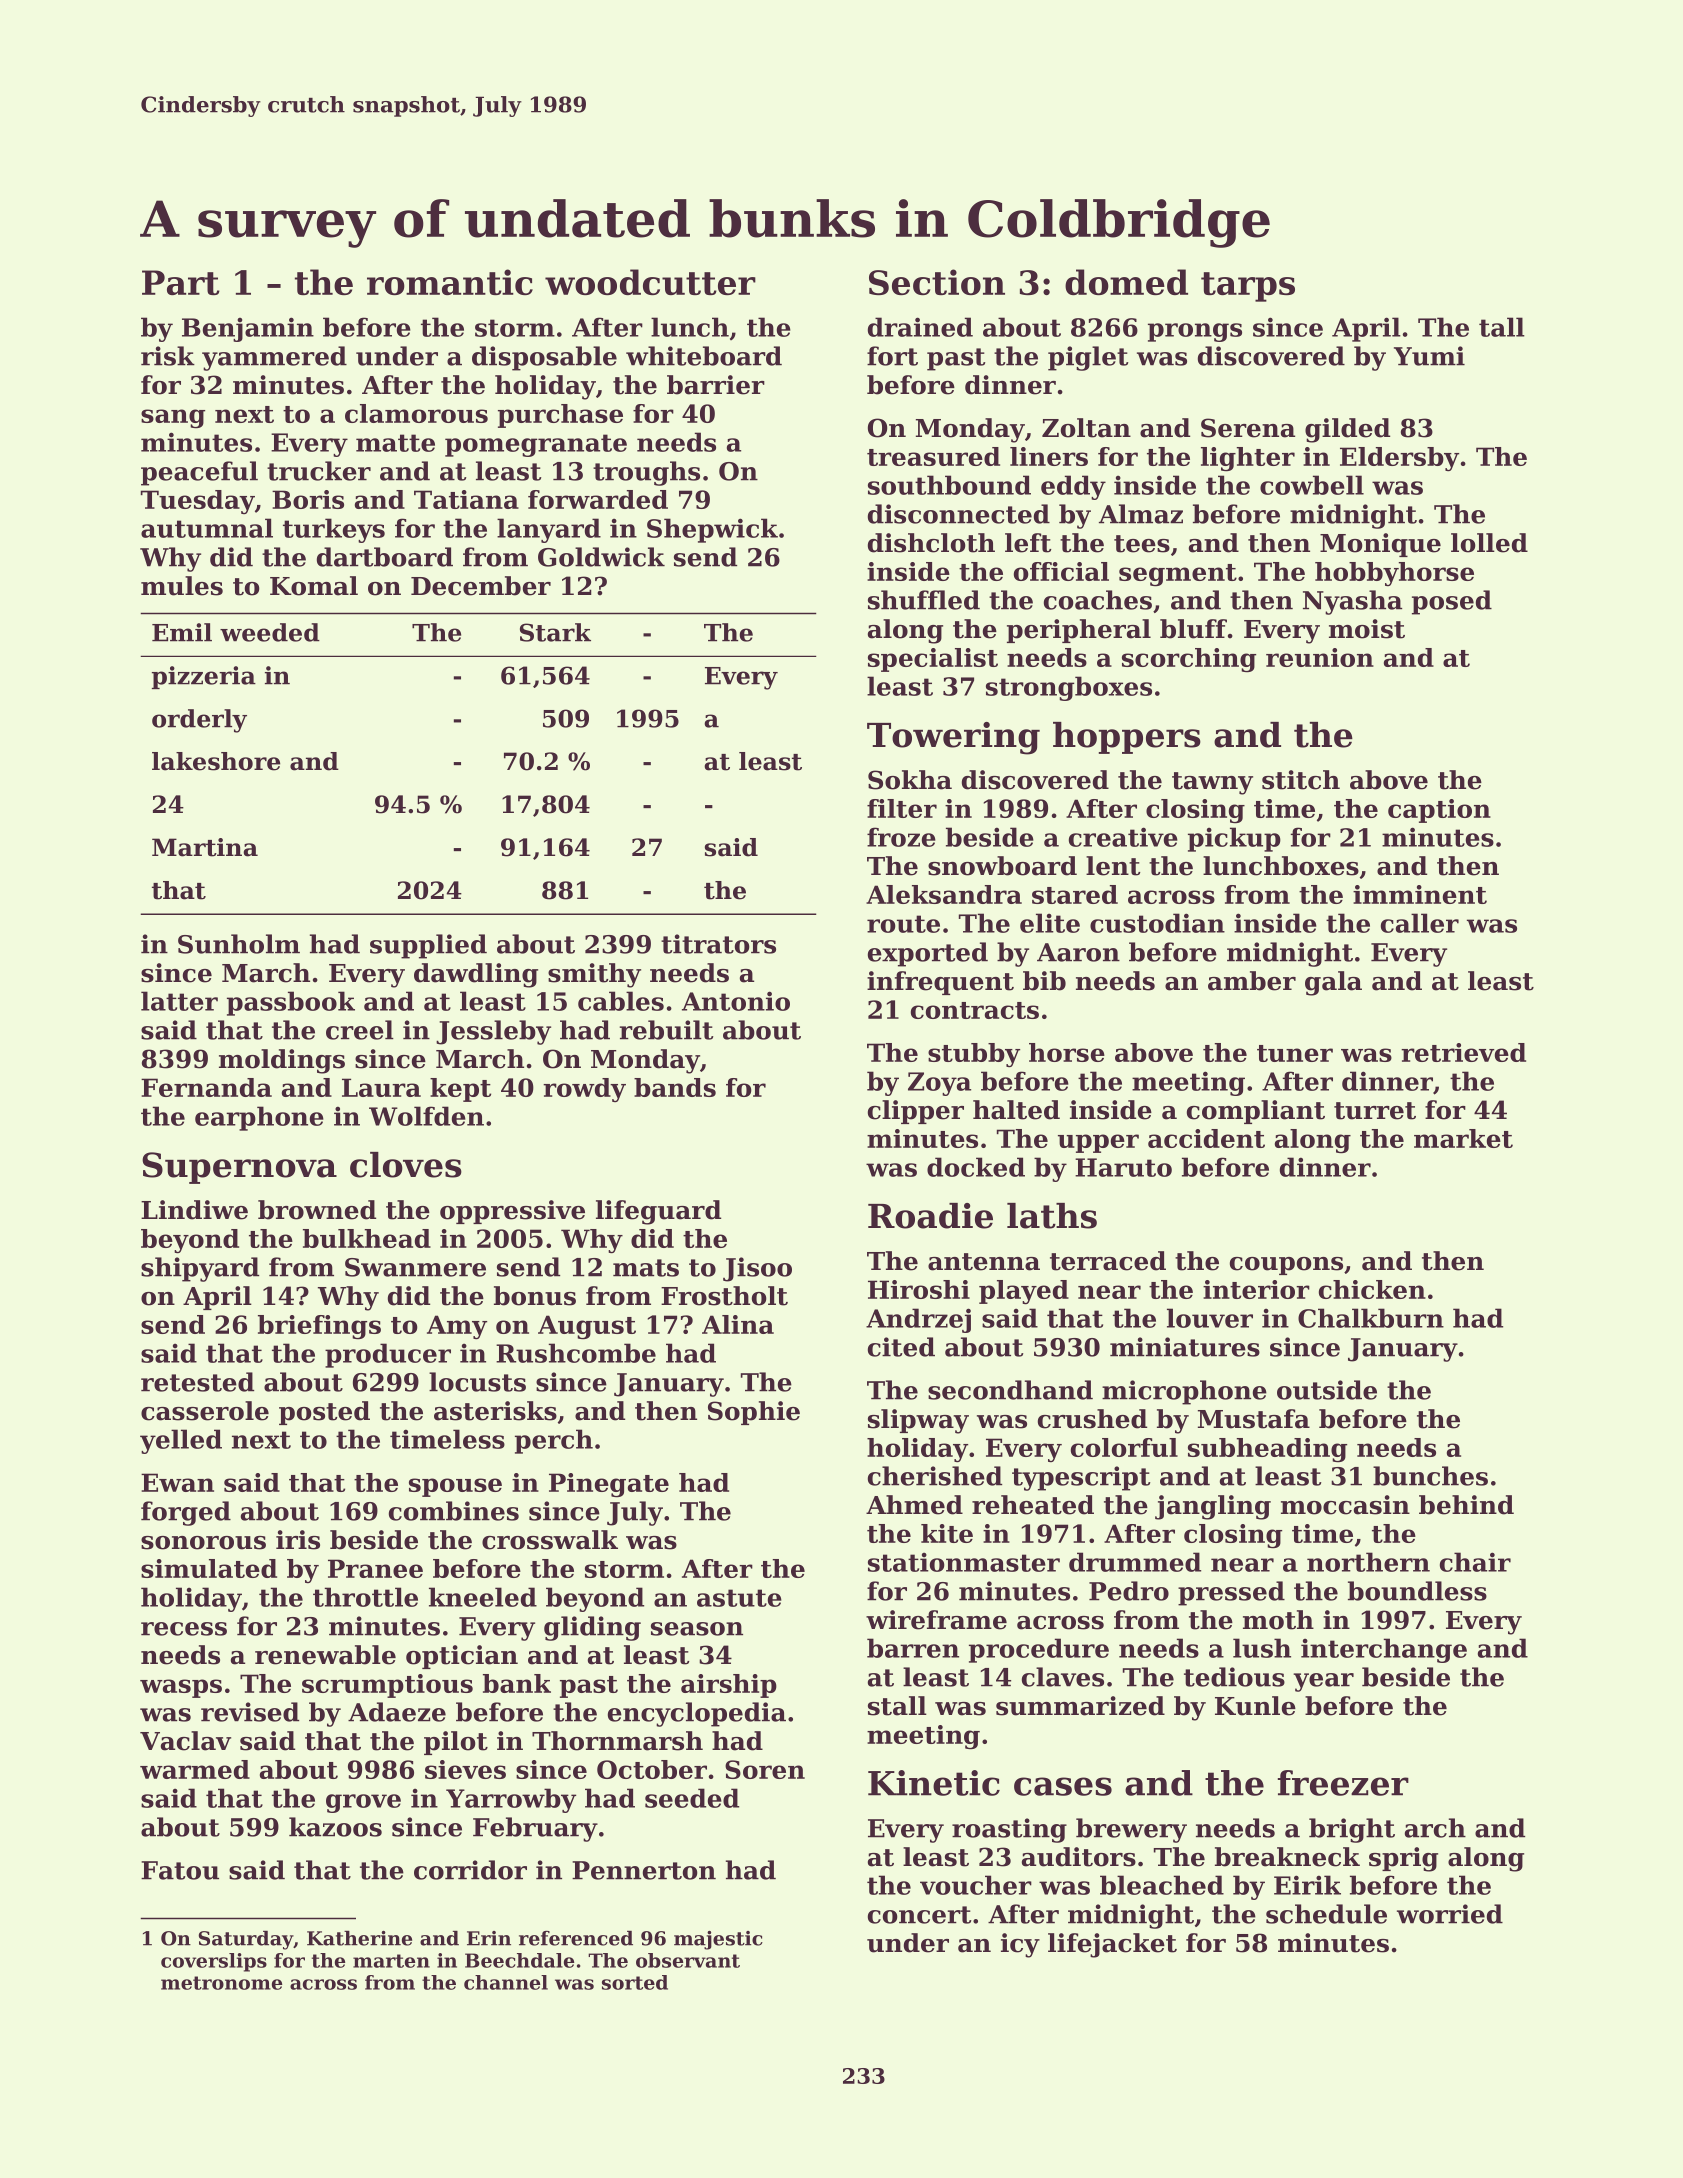 Image resolution: width=1683 pixels, height=2178 pixels. I want to click on accident, so click(1206, 1138).
